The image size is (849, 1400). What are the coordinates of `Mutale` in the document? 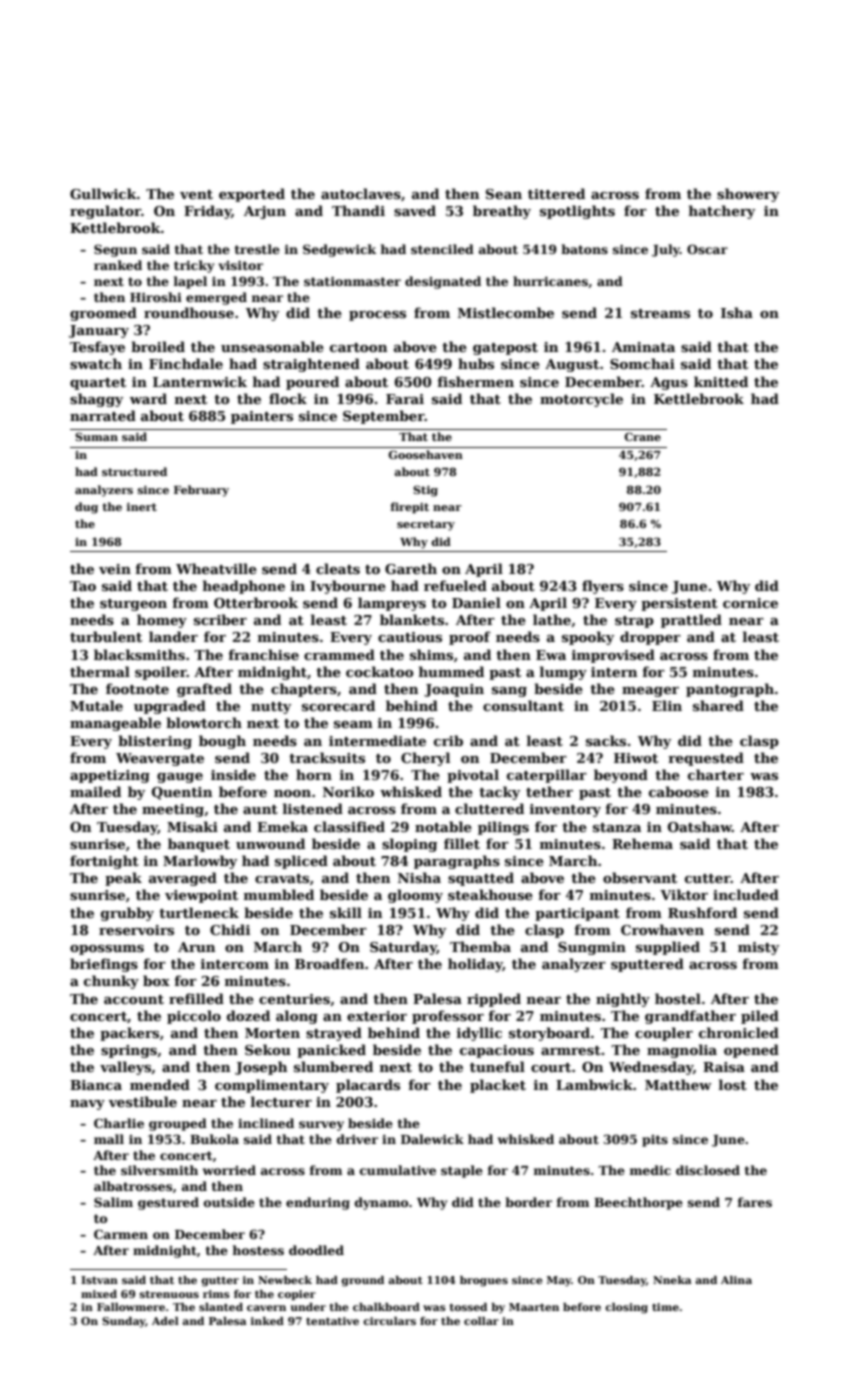 It's located at (96, 705).
